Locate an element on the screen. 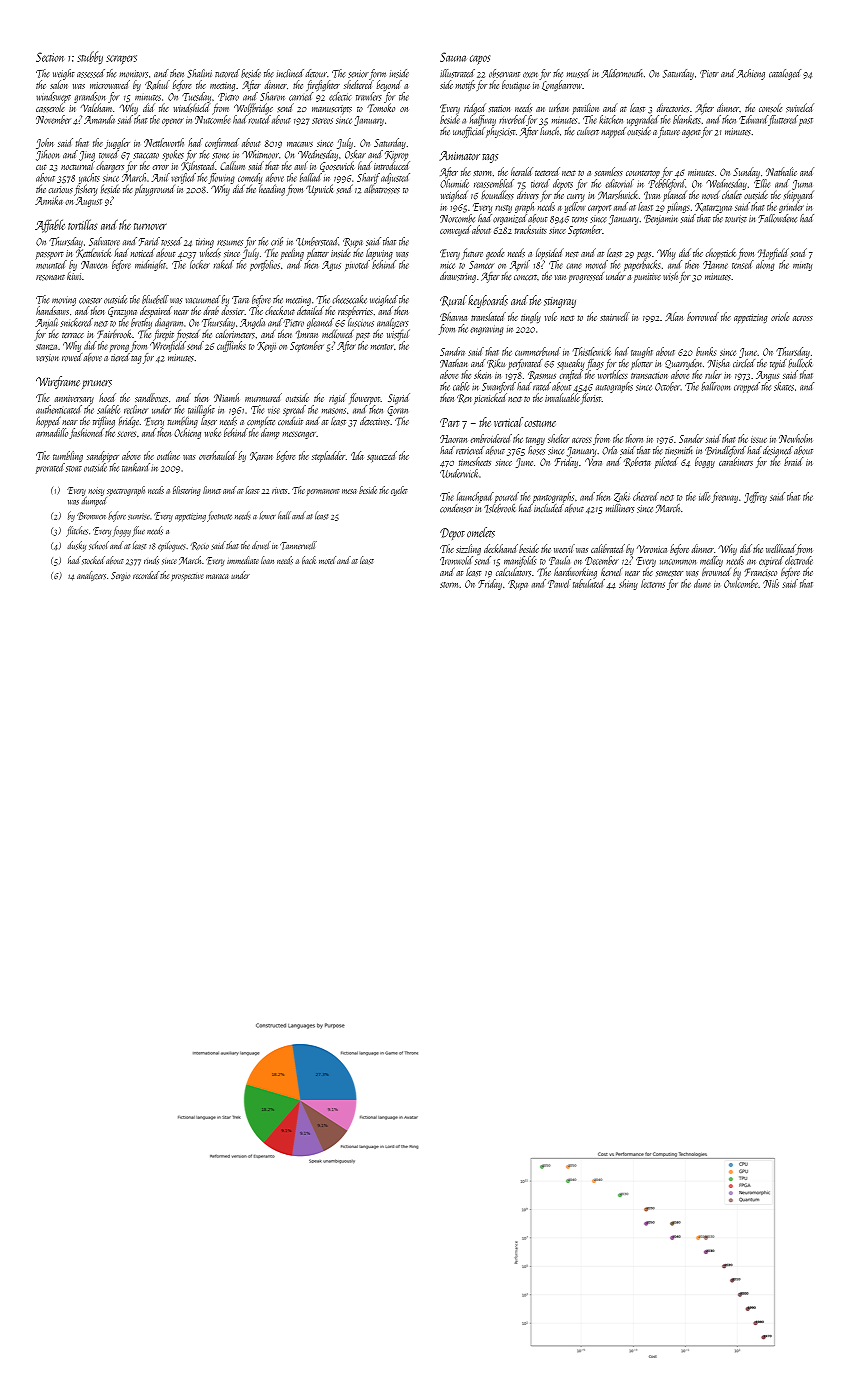 The image size is (849, 1400). drawstring is located at coordinates (458, 277).
